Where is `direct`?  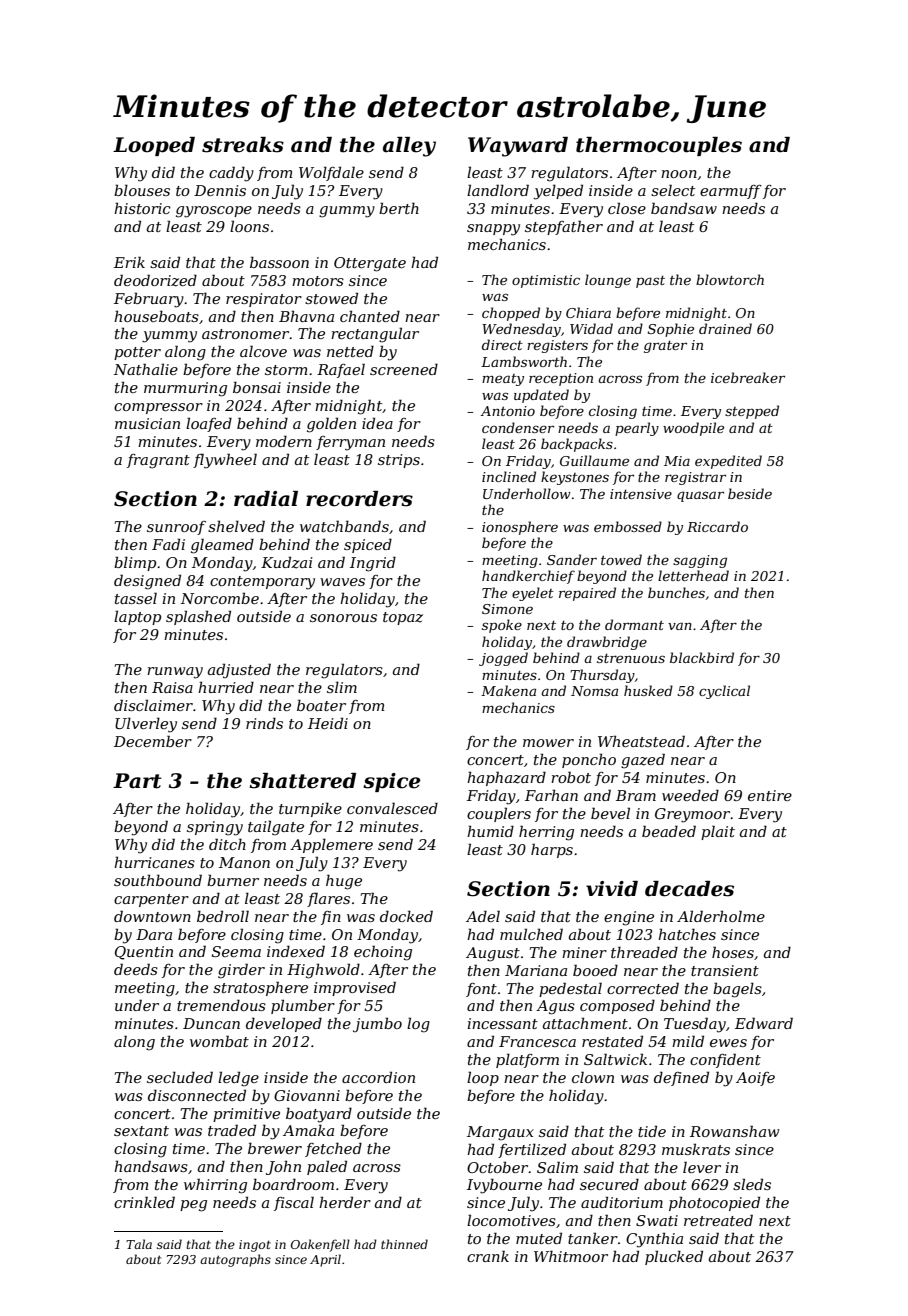 direct is located at coordinates (502, 344).
